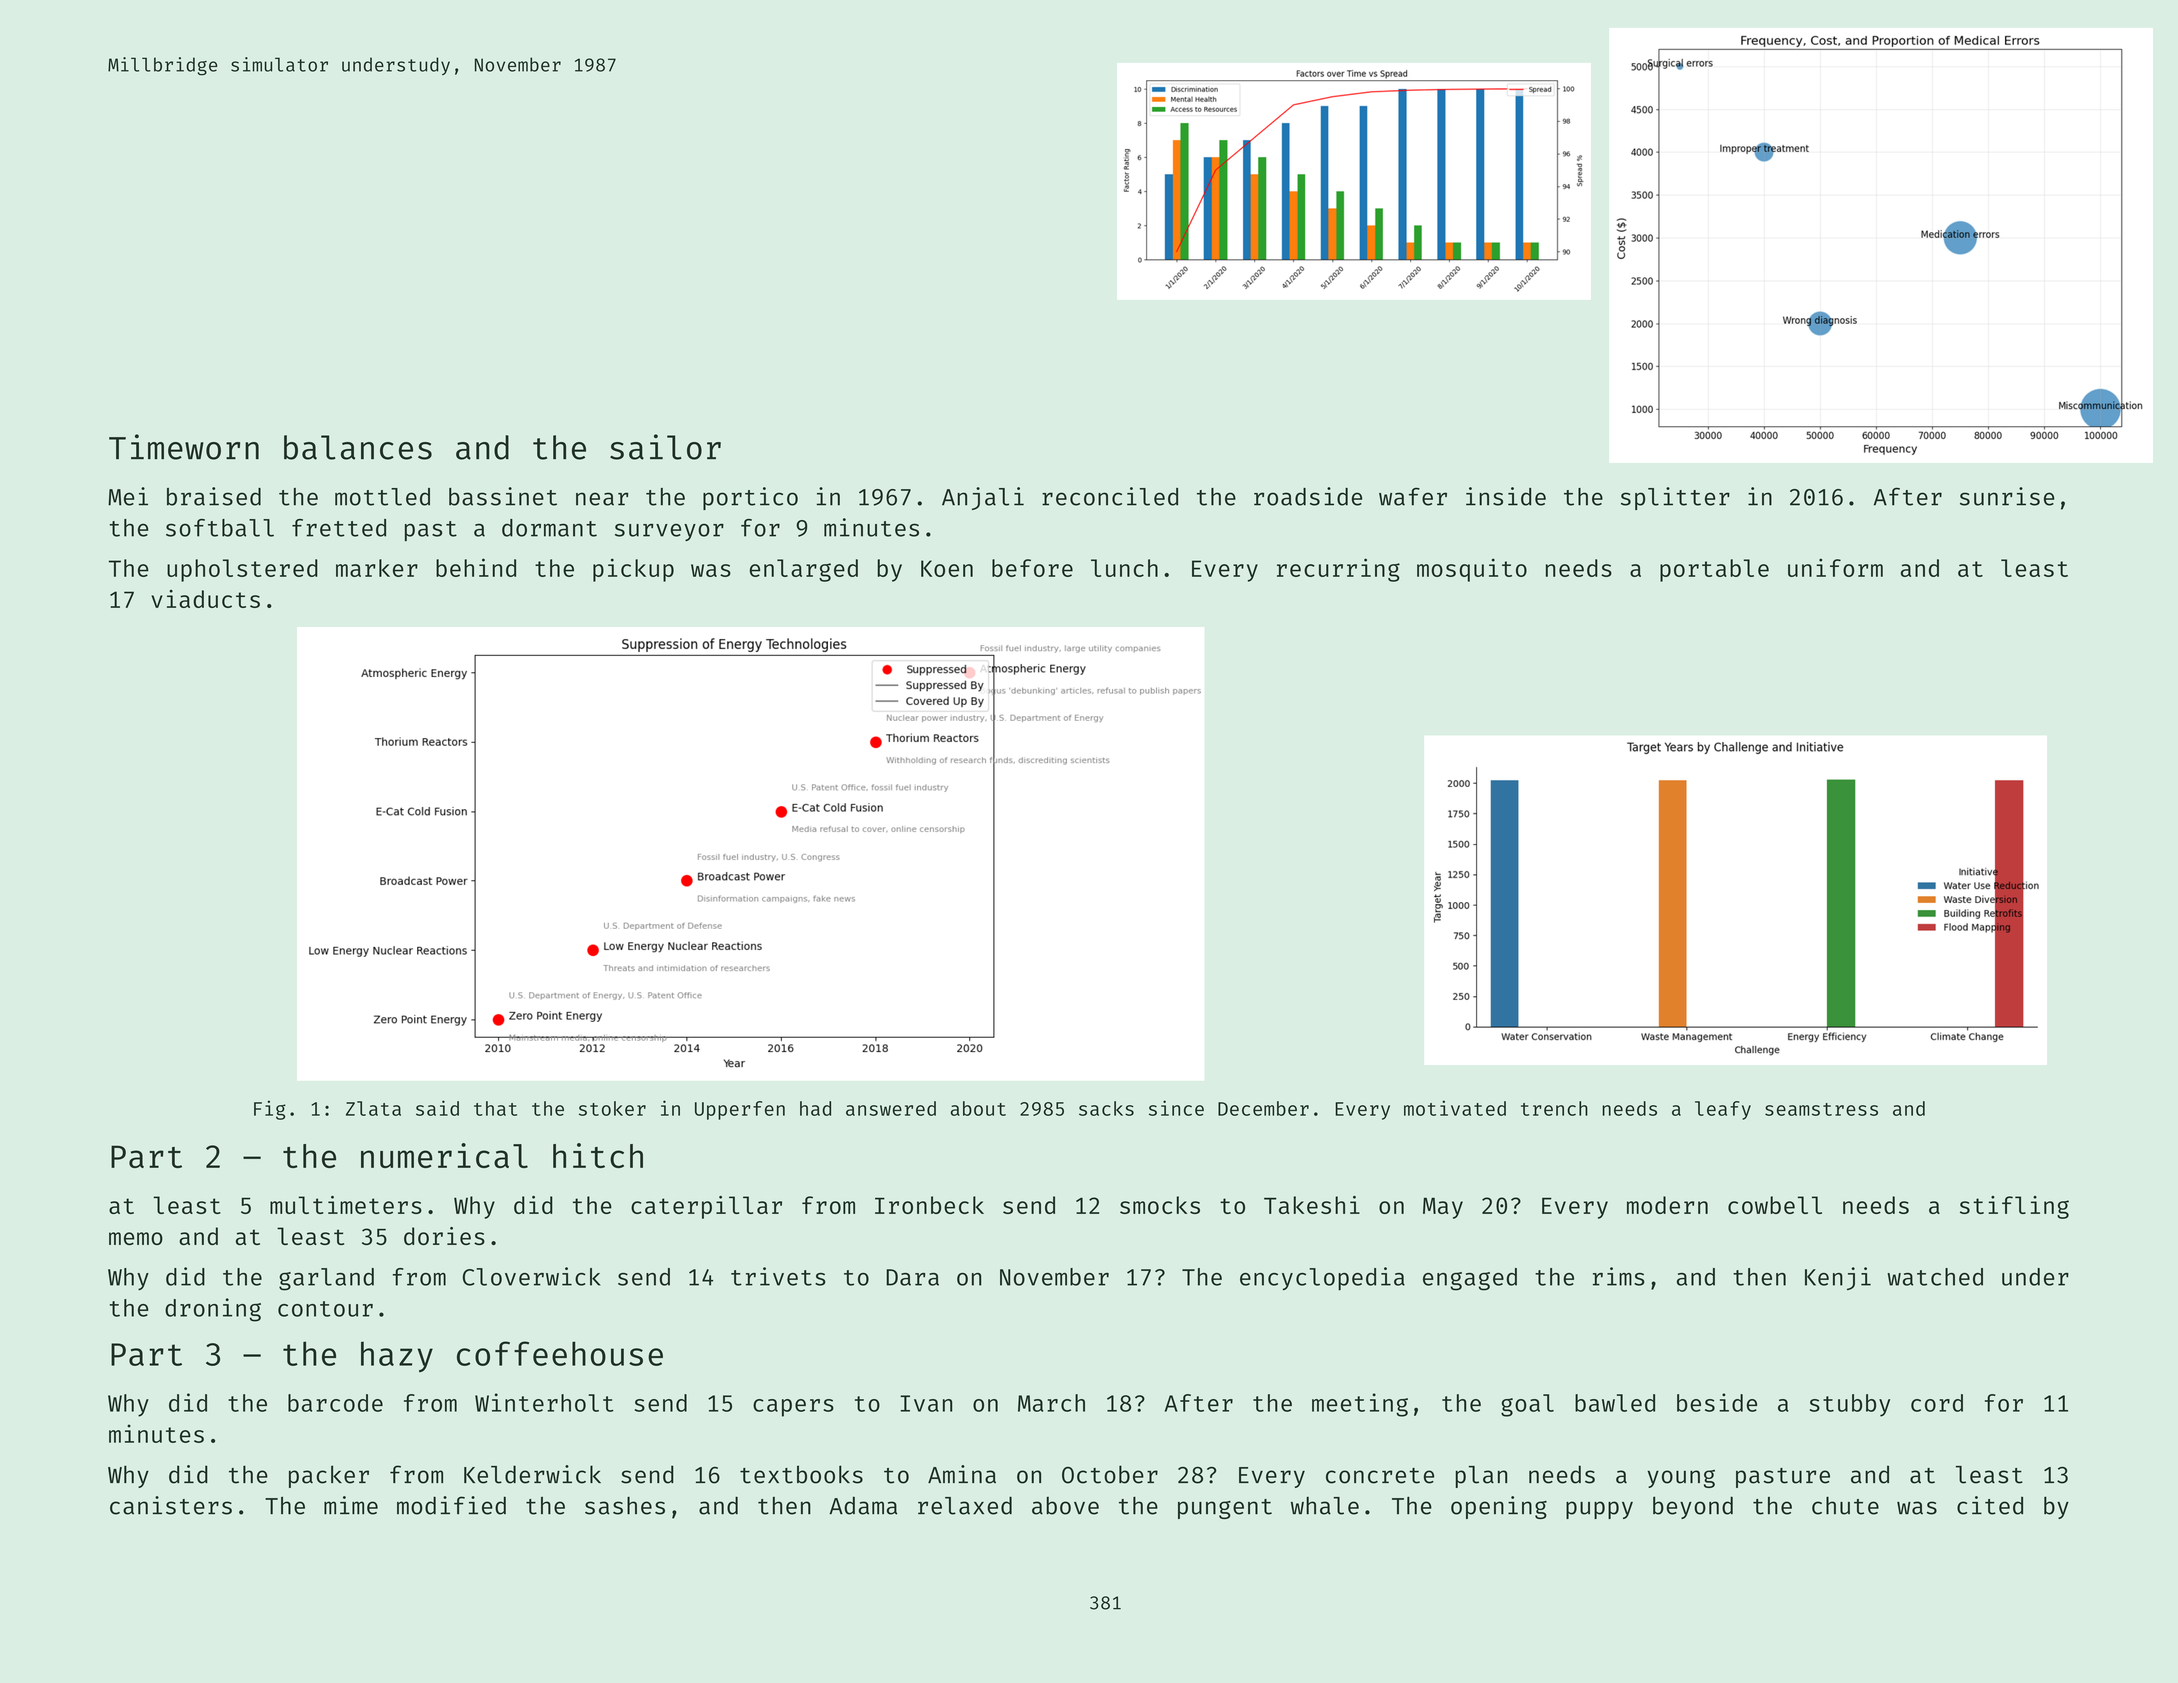 This document has width=2178, height=1683. What do you see at coordinates (351, 1505) in the document?
I see `mime` at bounding box center [351, 1505].
